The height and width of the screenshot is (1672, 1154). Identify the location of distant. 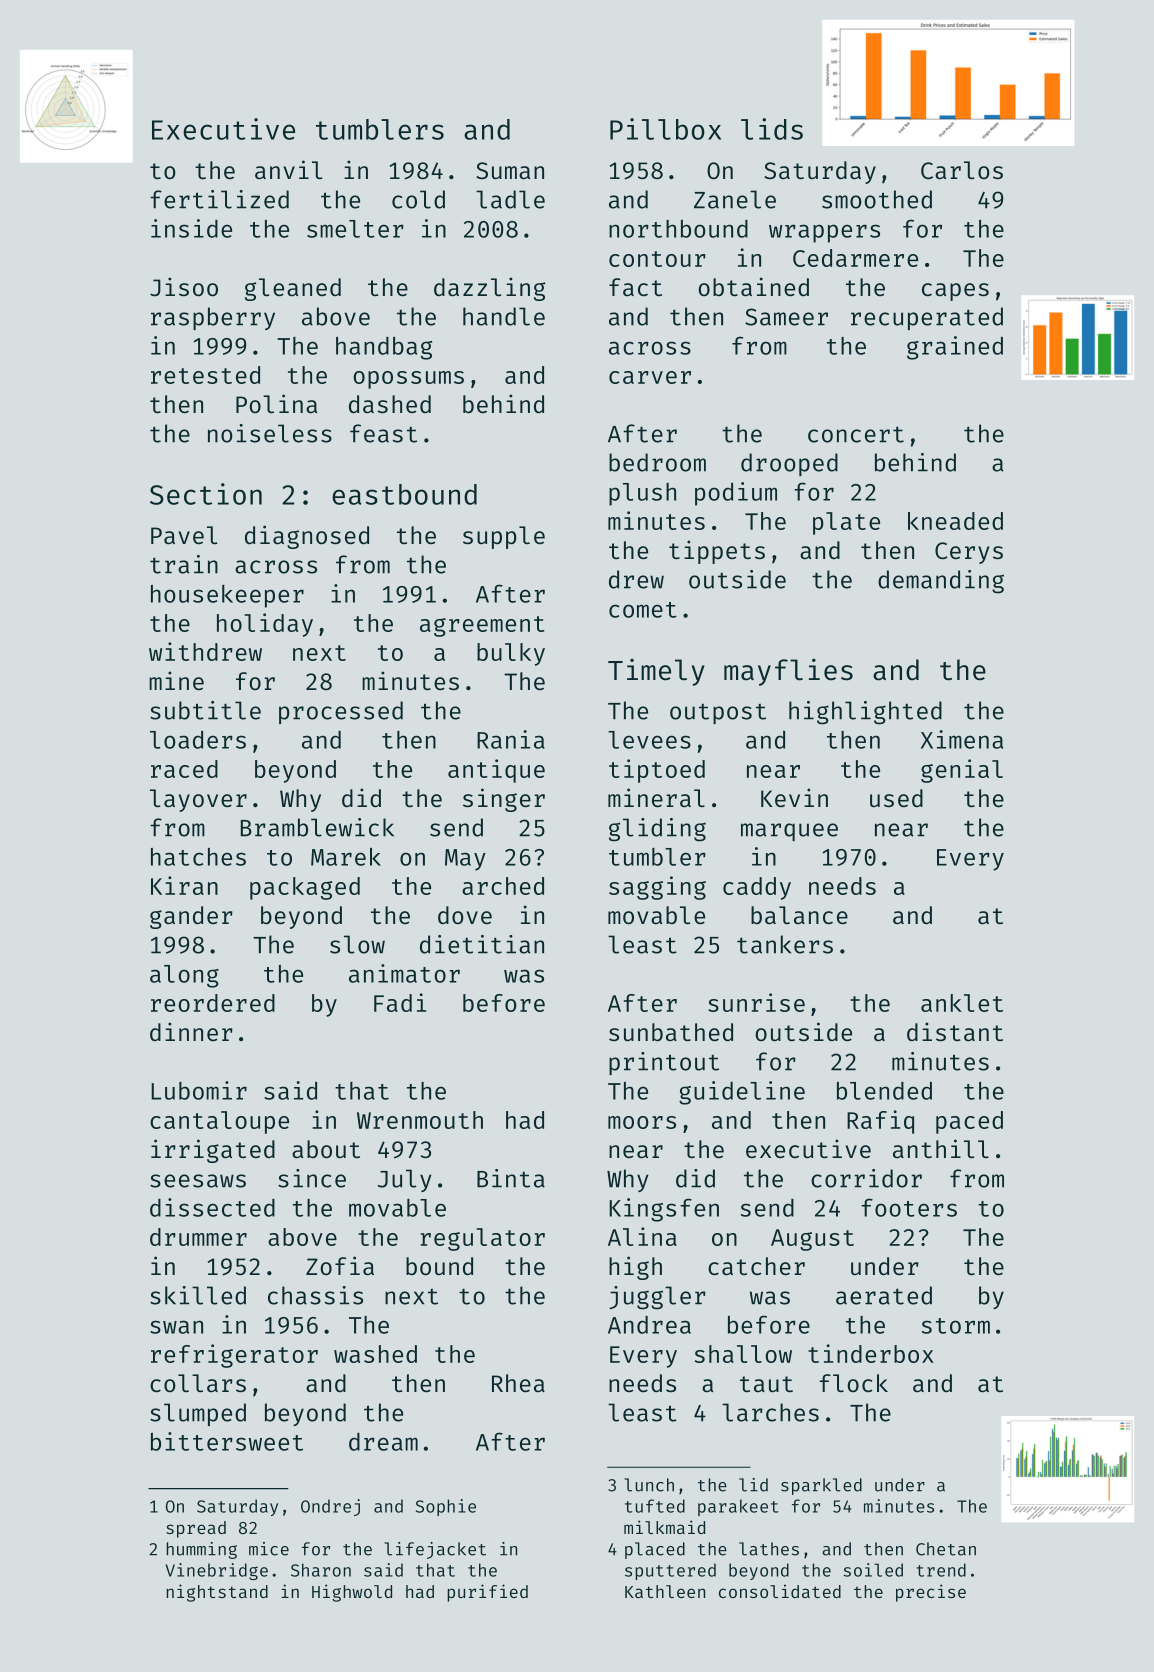
(955, 1032).
